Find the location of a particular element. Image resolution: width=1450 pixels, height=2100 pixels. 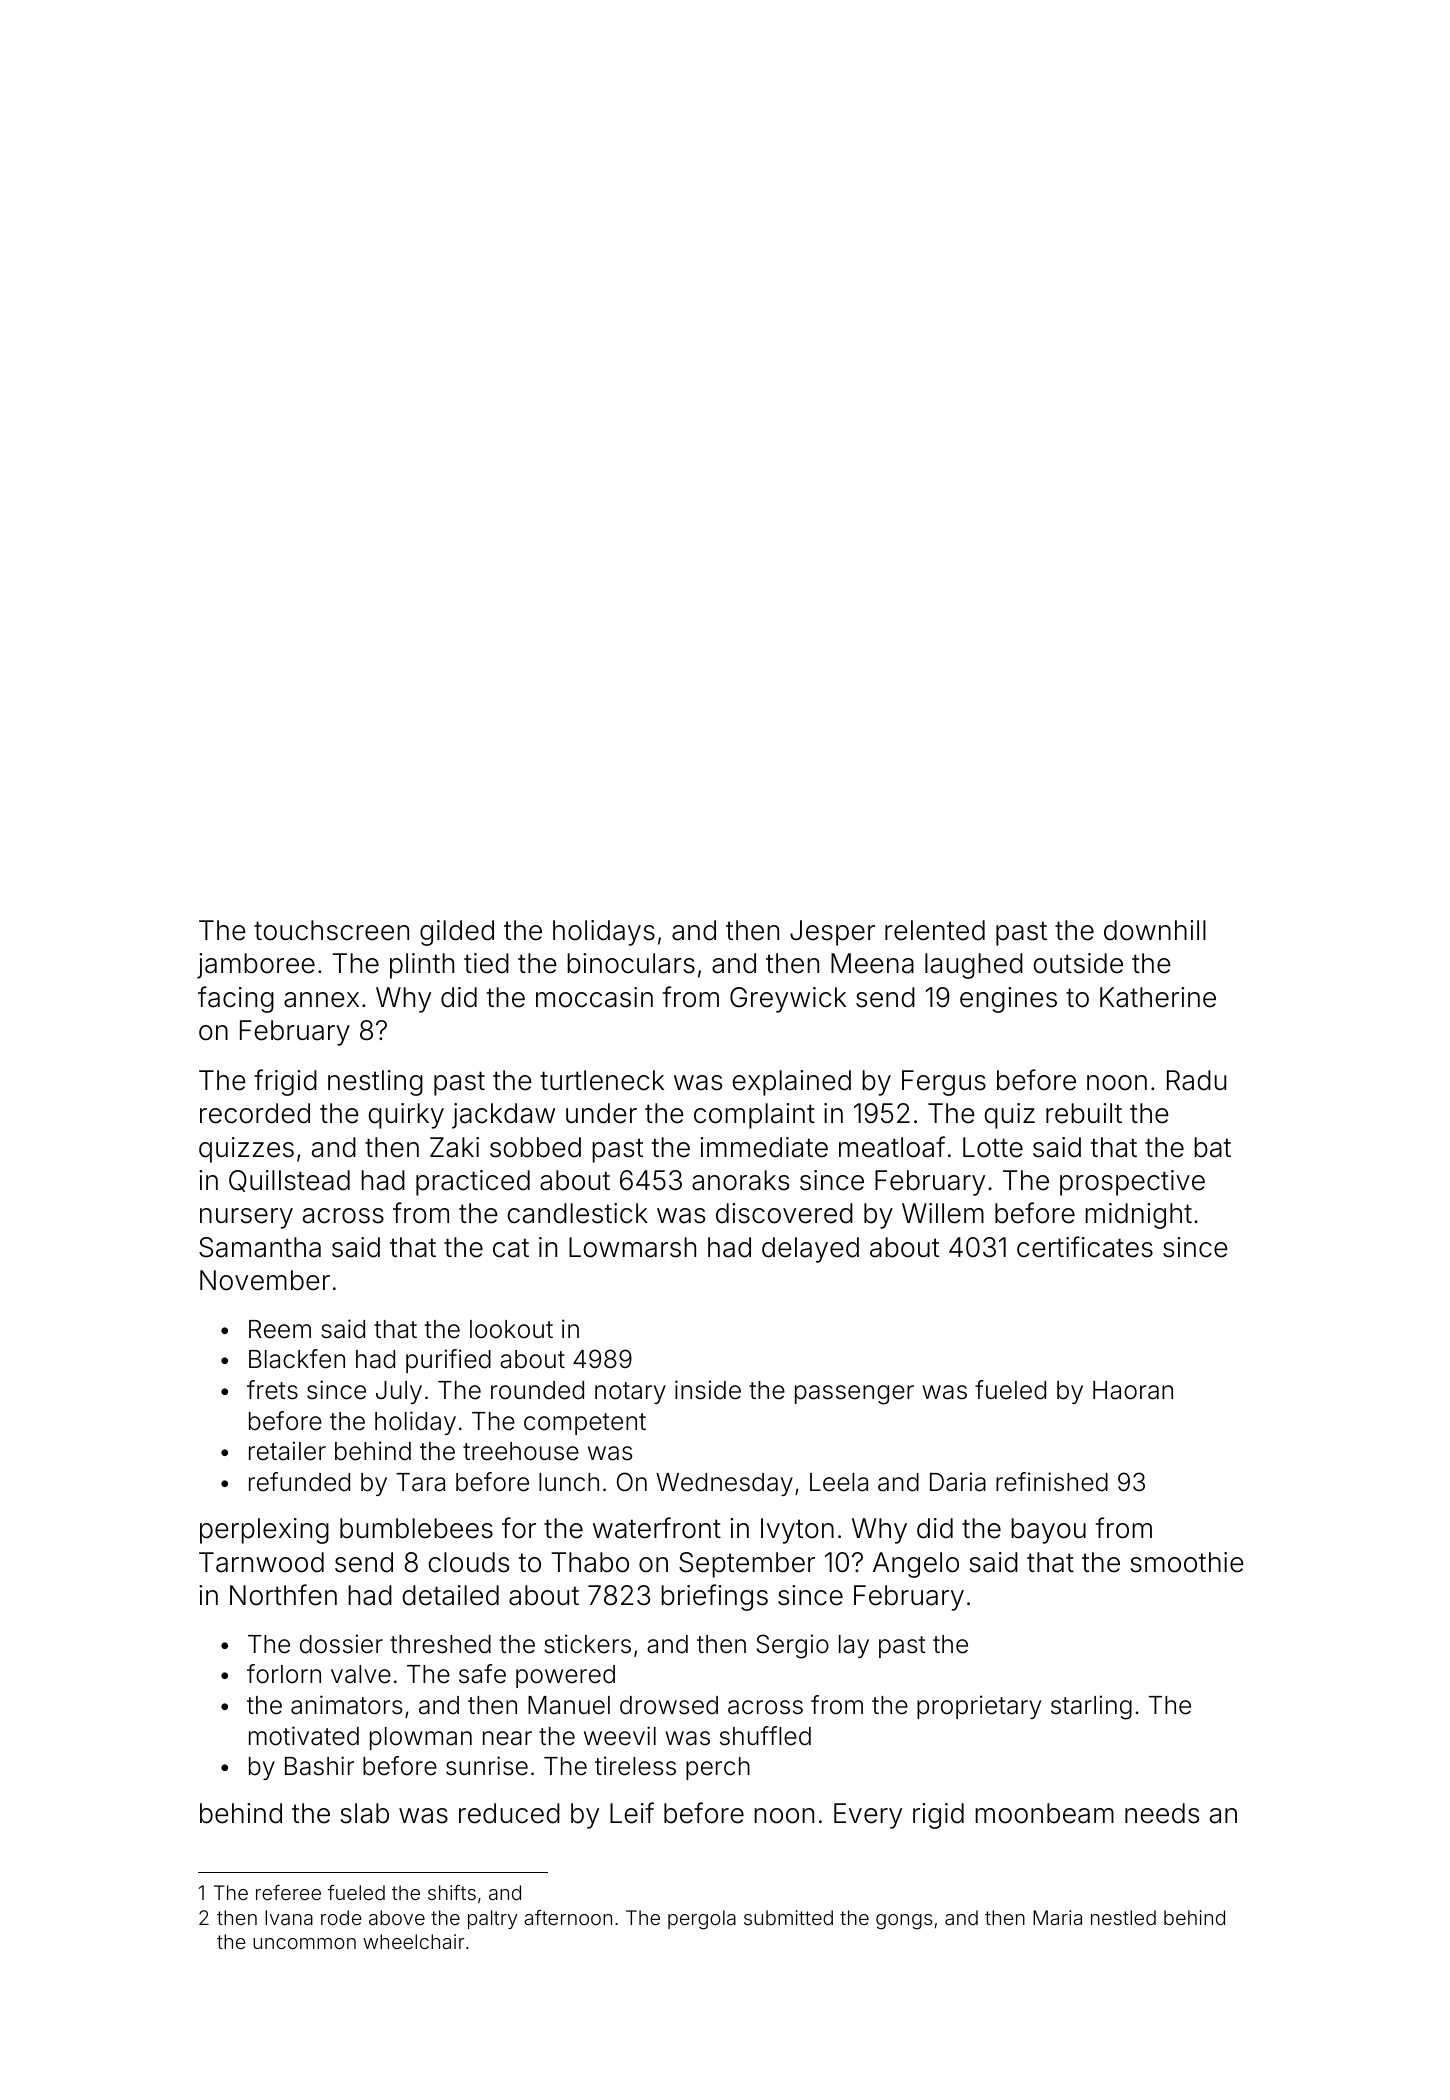

wheelchair is located at coordinates (413, 1941).
